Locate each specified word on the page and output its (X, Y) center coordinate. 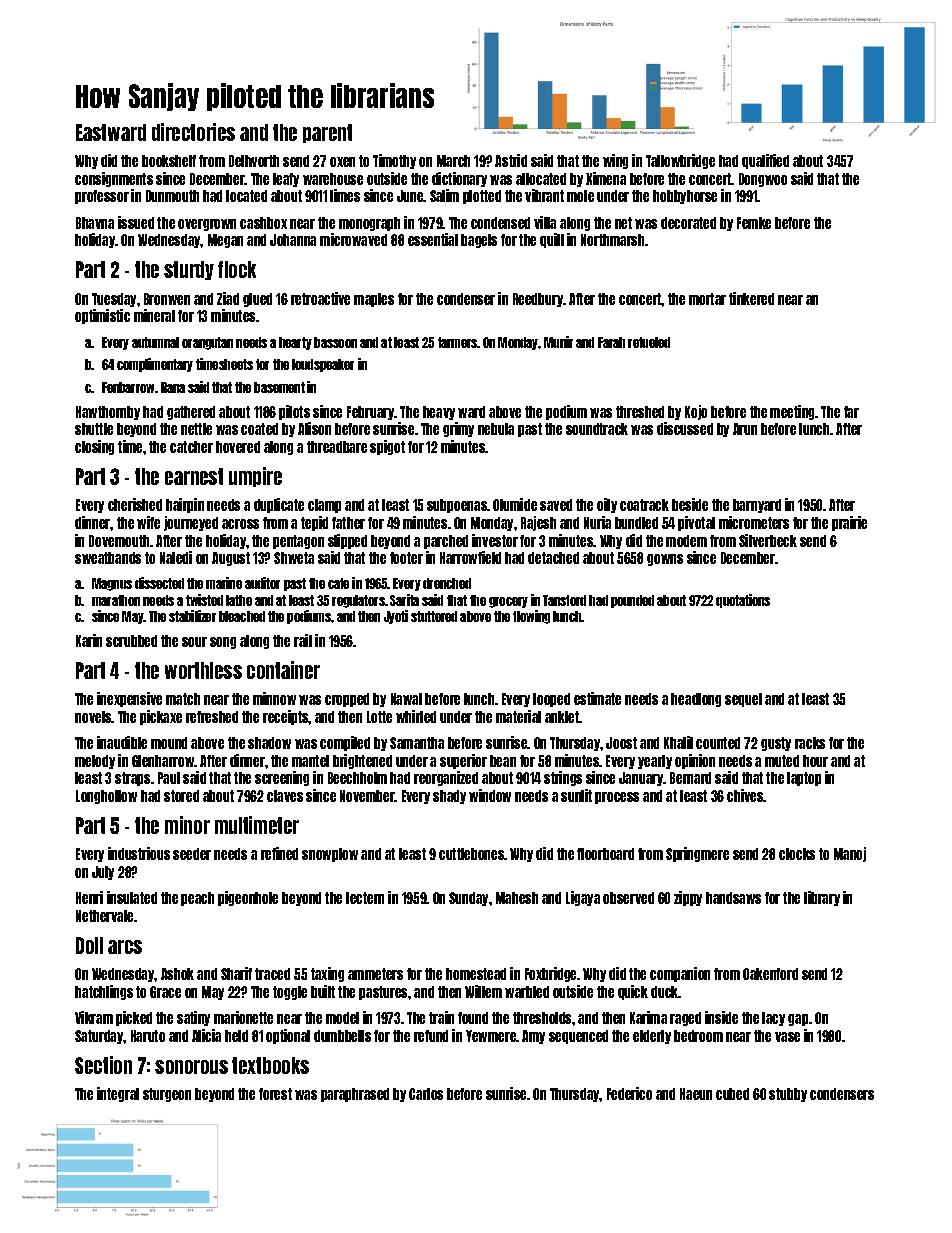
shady (449, 797)
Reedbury (538, 300)
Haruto (148, 1036)
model (342, 1018)
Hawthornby (108, 413)
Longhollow (106, 797)
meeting (793, 412)
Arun (745, 429)
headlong (696, 700)
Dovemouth (119, 541)
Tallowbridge (680, 161)
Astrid (511, 160)
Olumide (515, 504)
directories (193, 132)
